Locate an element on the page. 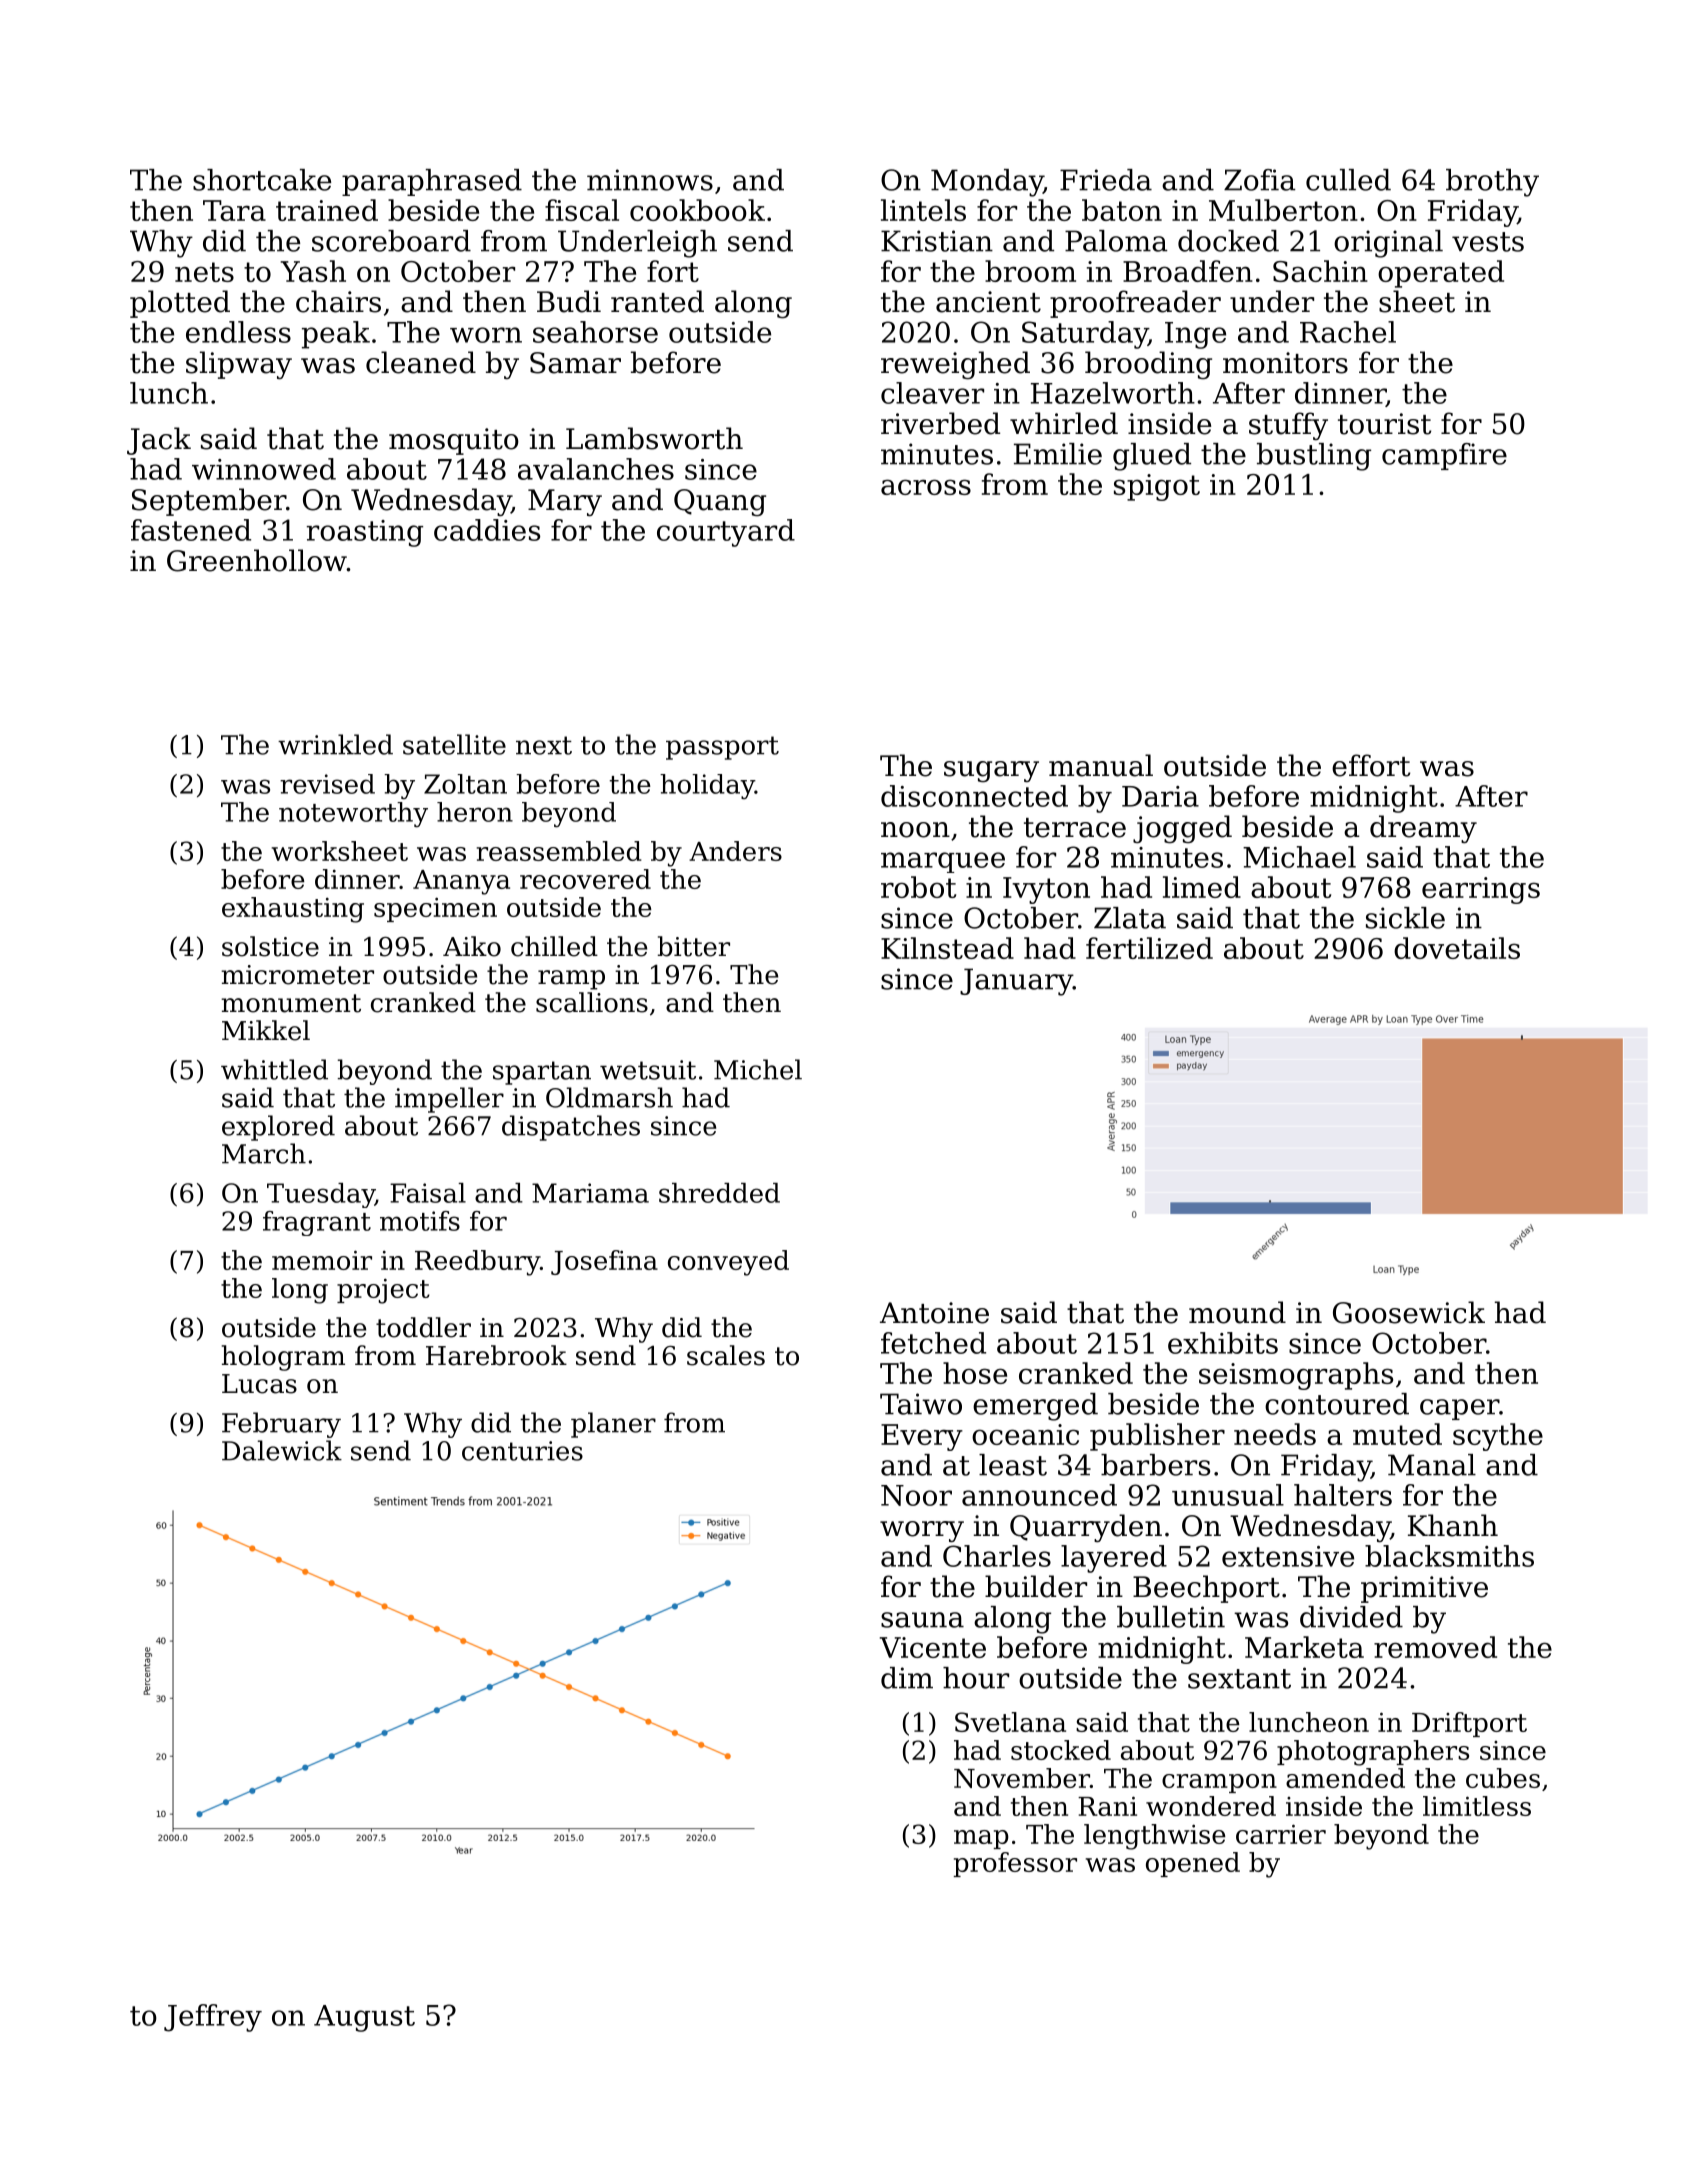  minnows is located at coordinates (650, 180).
